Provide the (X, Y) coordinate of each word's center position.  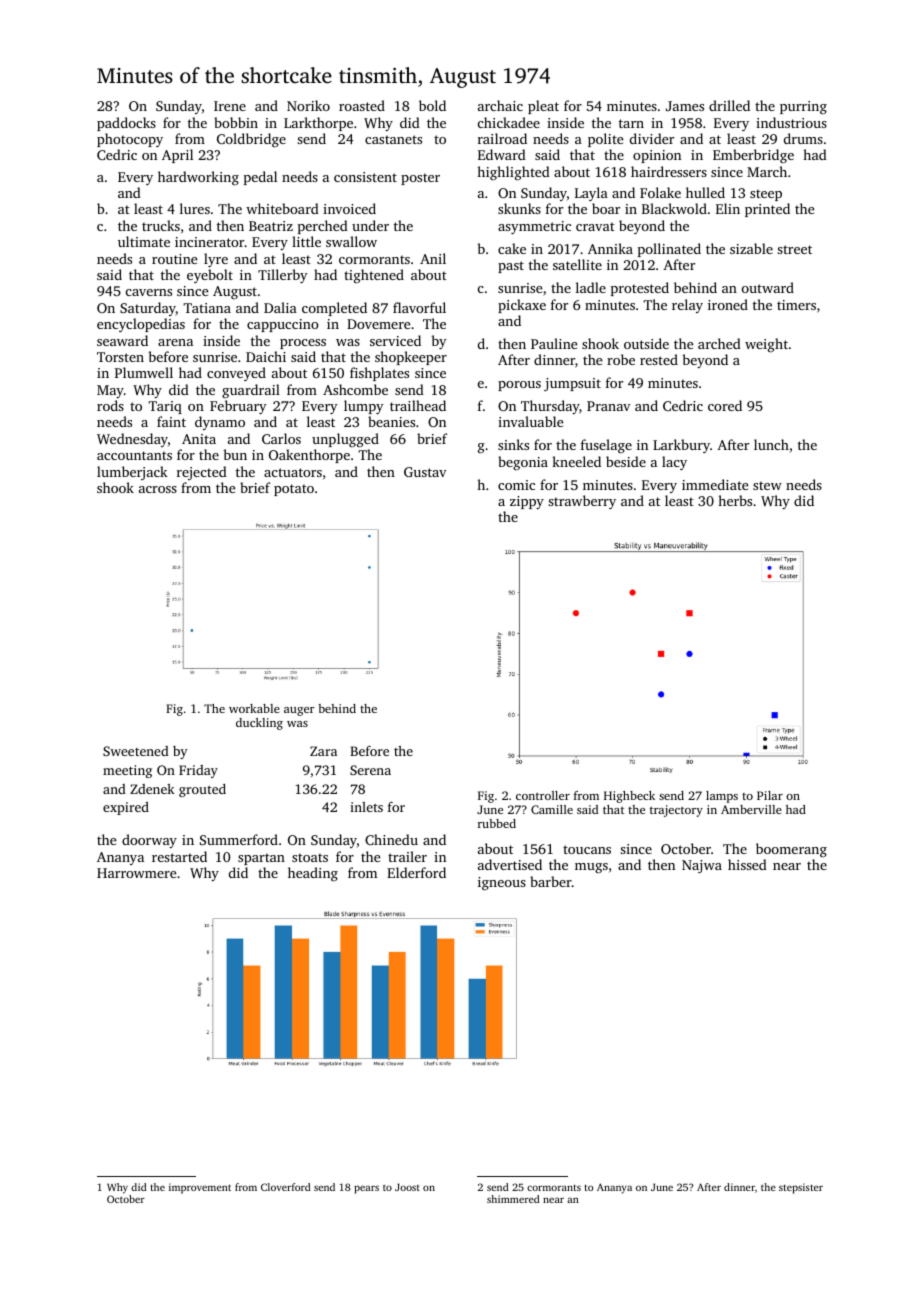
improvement (200, 1188)
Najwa (702, 866)
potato (294, 490)
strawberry (582, 502)
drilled (729, 105)
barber (551, 881)
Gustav (425, 472)
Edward (502, 154)
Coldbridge (251, 140)
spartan (261, 859)
